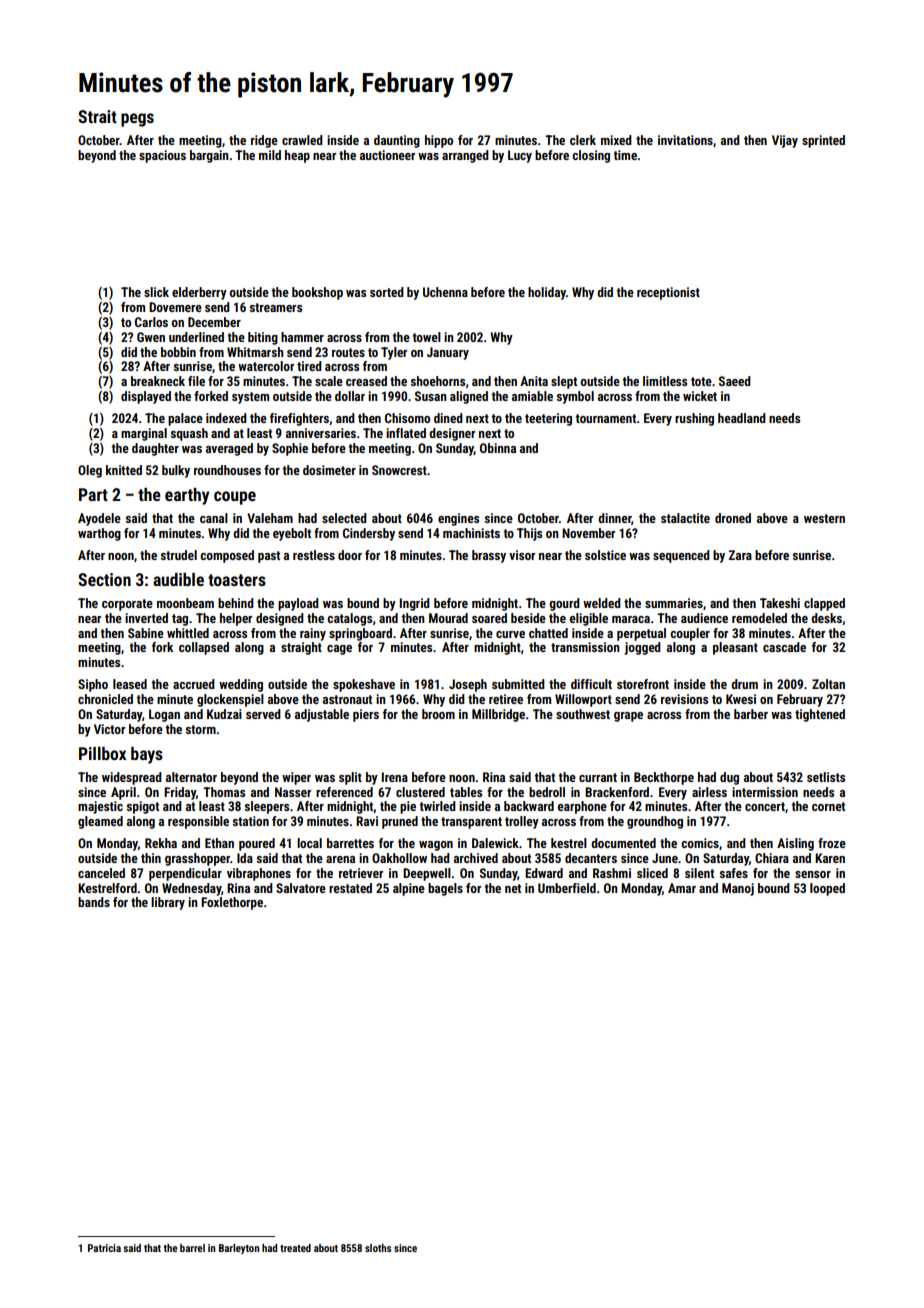 This document has width=924, height=1308. Describe the element at coordinates (827, 889) in the document. I see `looped` at that location.
